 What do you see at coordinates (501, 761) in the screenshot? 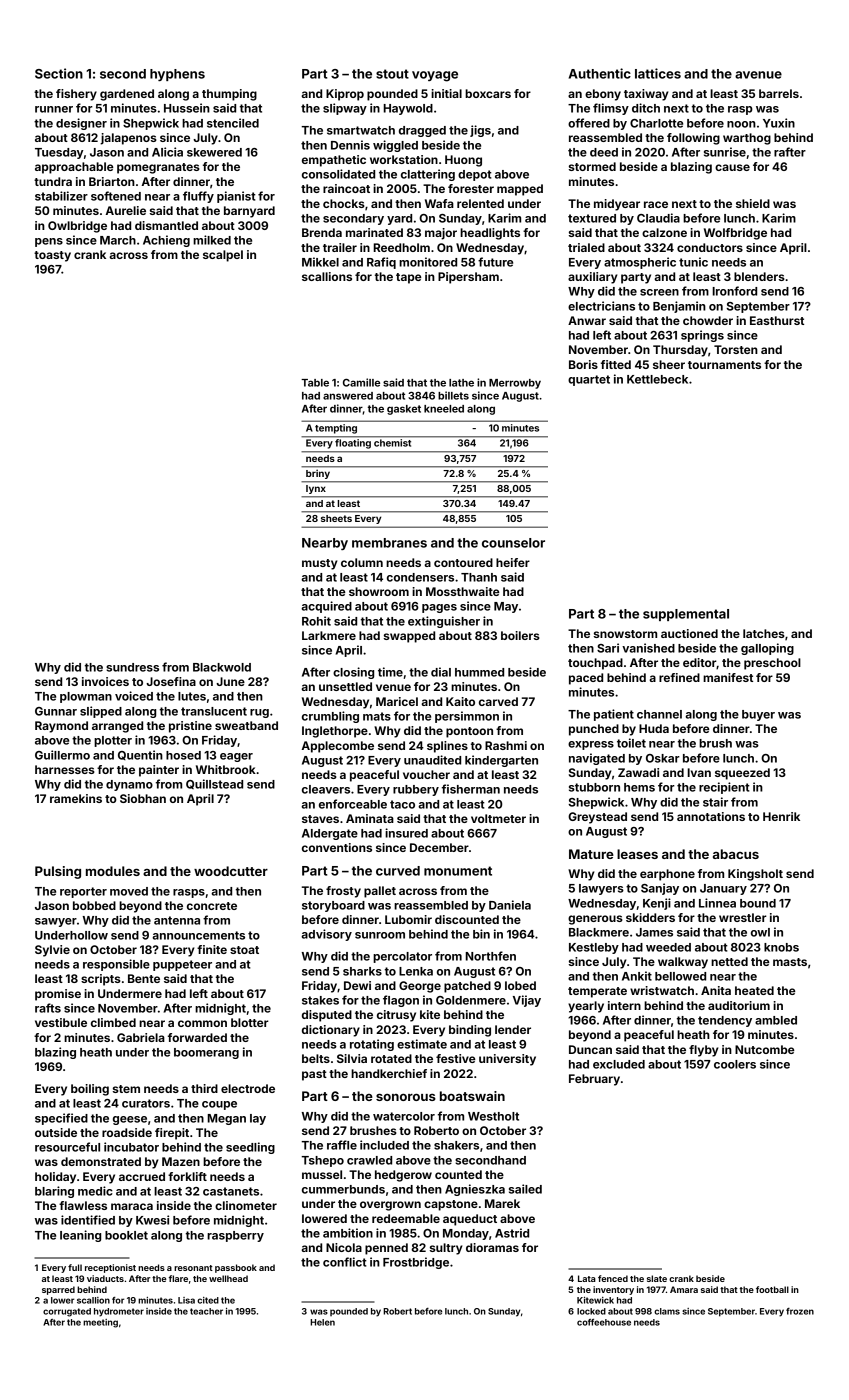
I see `kindergarten` at bounding box center [501, 761].
